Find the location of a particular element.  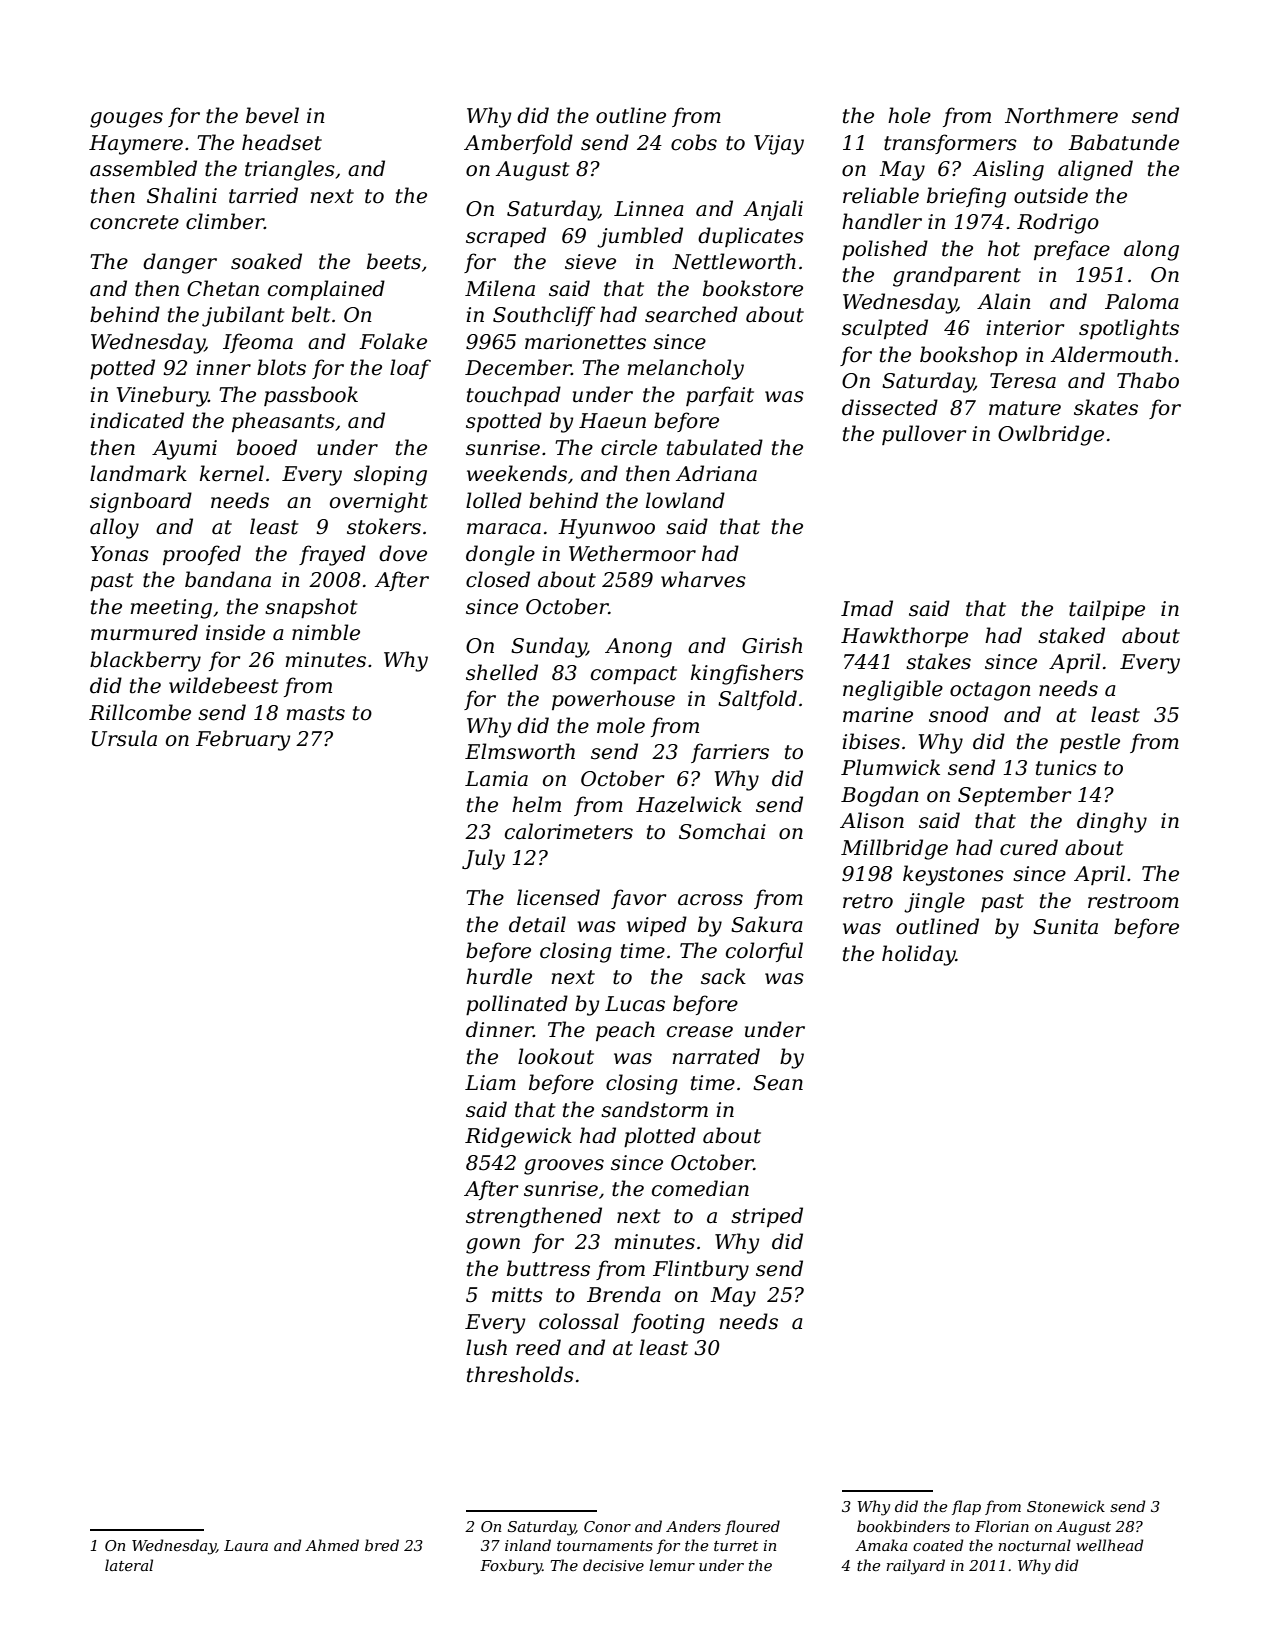

plotted is located at coordinates (660, 1137).
